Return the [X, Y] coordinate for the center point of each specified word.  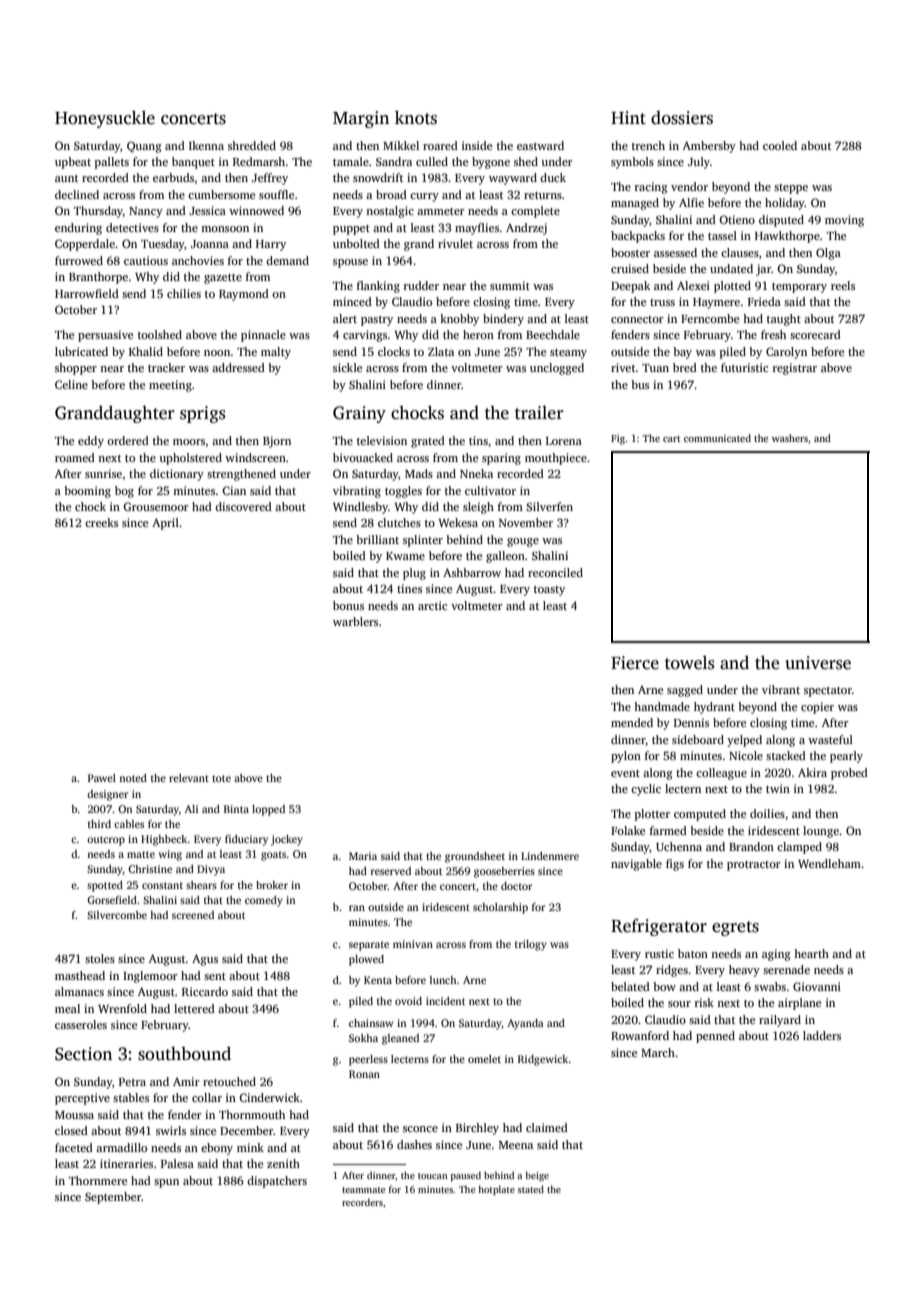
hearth [811, 953]
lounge [821, 832]
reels [843, 285]
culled [432, 161]
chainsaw [371, 1023]
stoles [100, 958]
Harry [271, 245]
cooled [780, 145]
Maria [363, 856]
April [165, 524]
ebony [217, 1149]
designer [107, 795]
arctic [432, 605]
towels [690, 662]
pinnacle [263, 336]
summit [510, 285]
